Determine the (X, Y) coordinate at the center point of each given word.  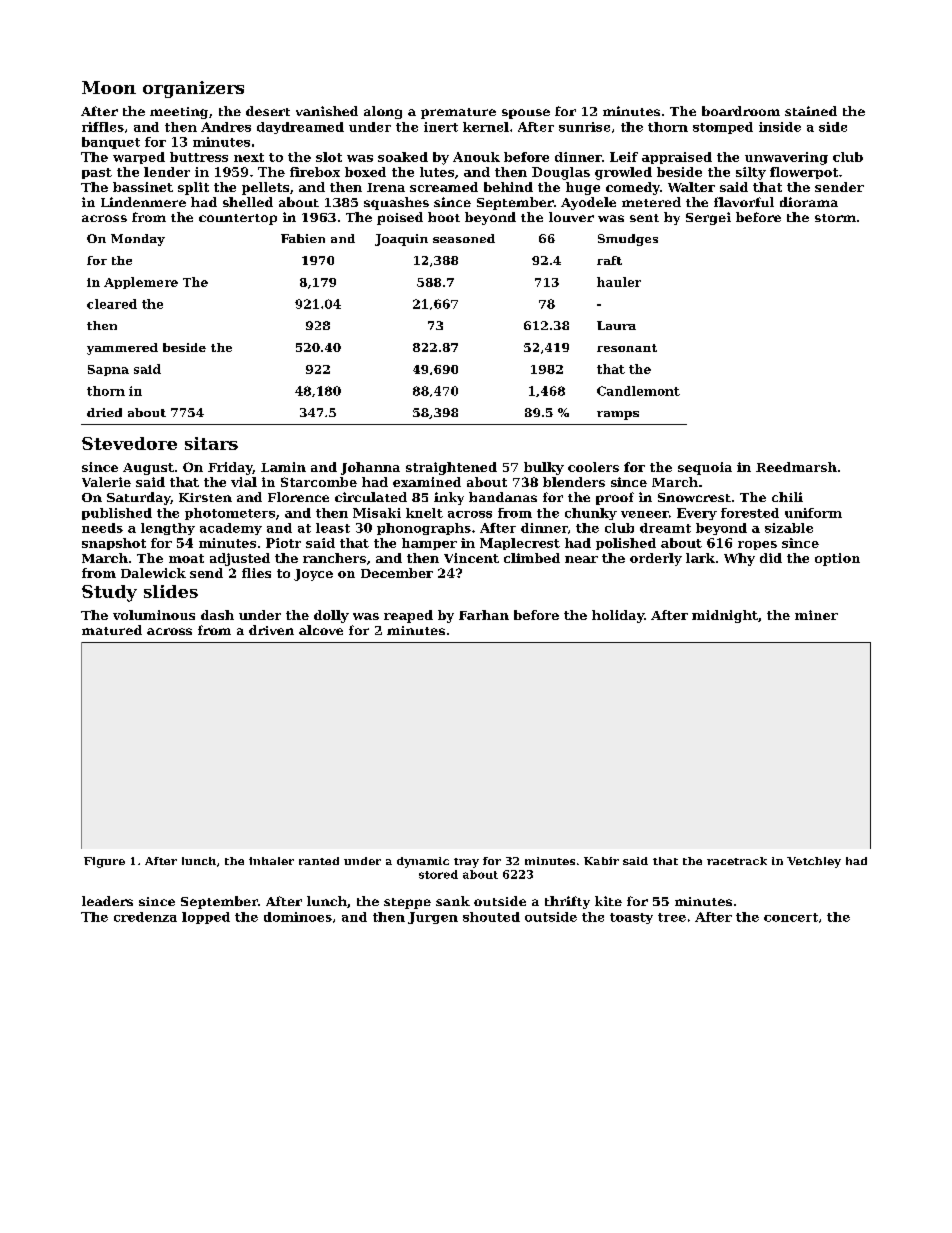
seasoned (464, 238)
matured (112, 630)
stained (811, 111)
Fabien (303, 238)
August (148, 469)
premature (458, 113)
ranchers (334, 558)
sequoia (705, 468)
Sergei (708, 218)
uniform (813, 513)
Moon (109, 87)
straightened (451, 468)
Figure (104, 862)
